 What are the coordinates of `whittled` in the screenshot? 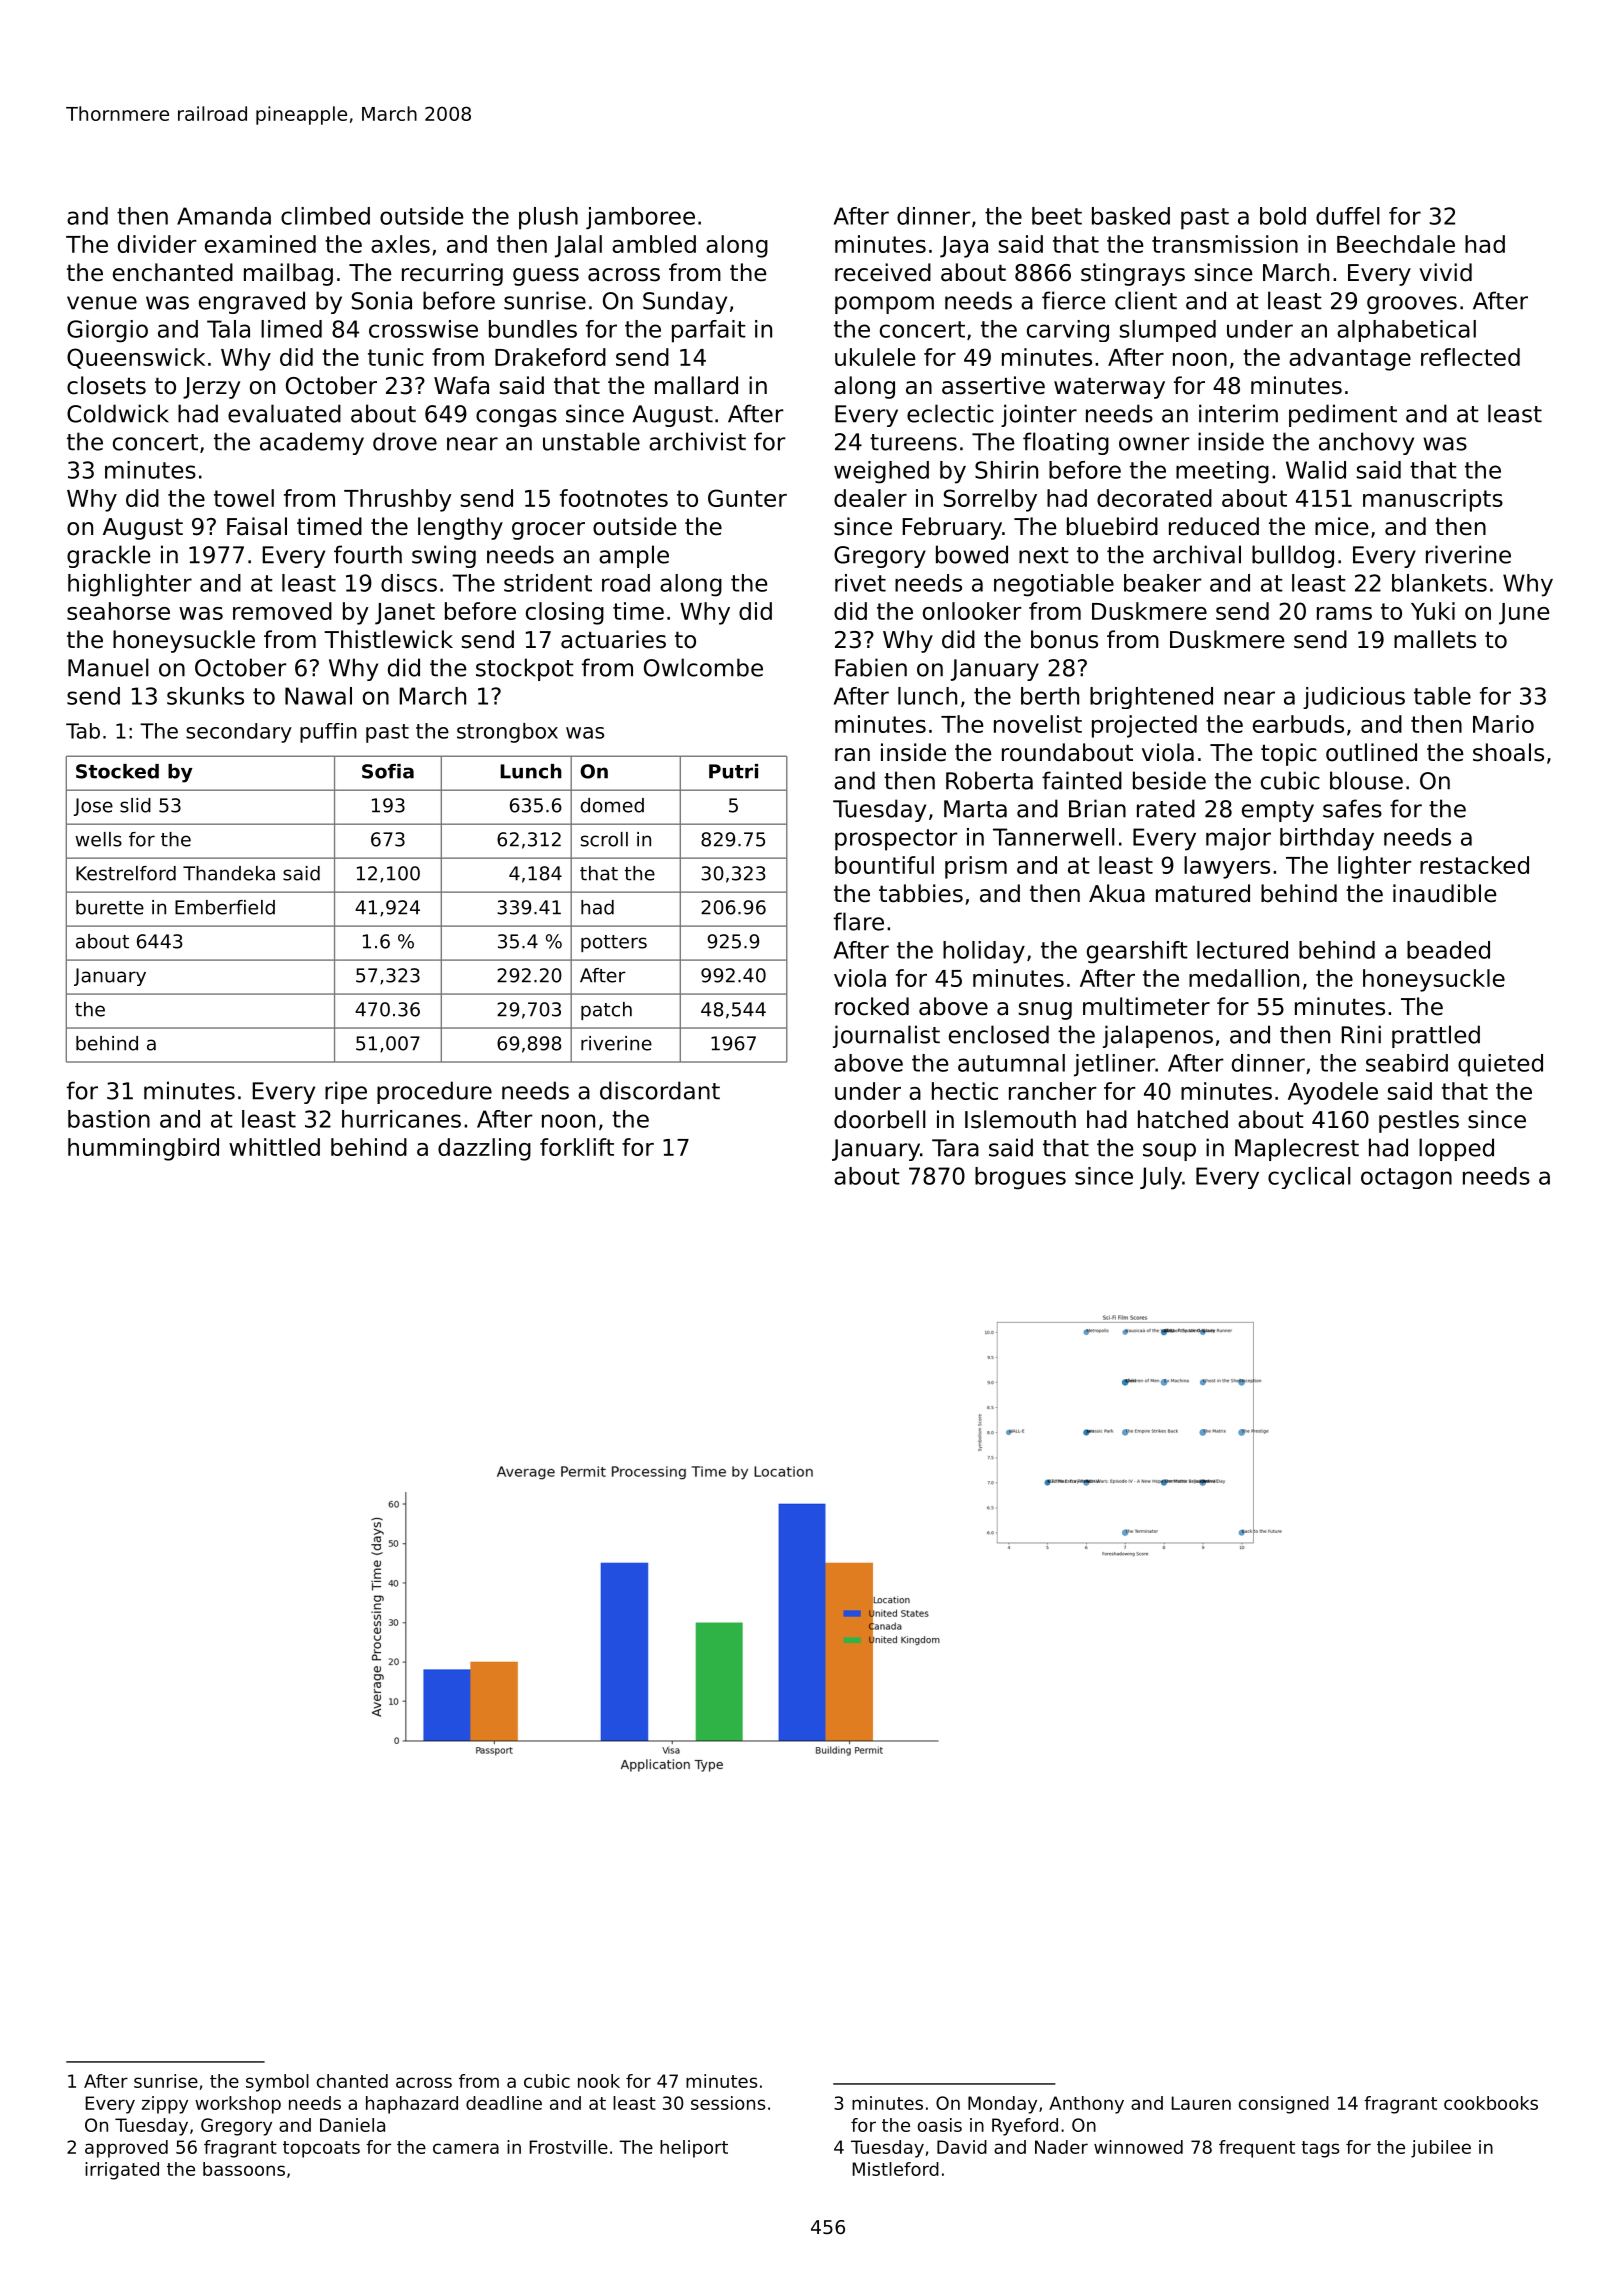 It's located at (274, 1147).
